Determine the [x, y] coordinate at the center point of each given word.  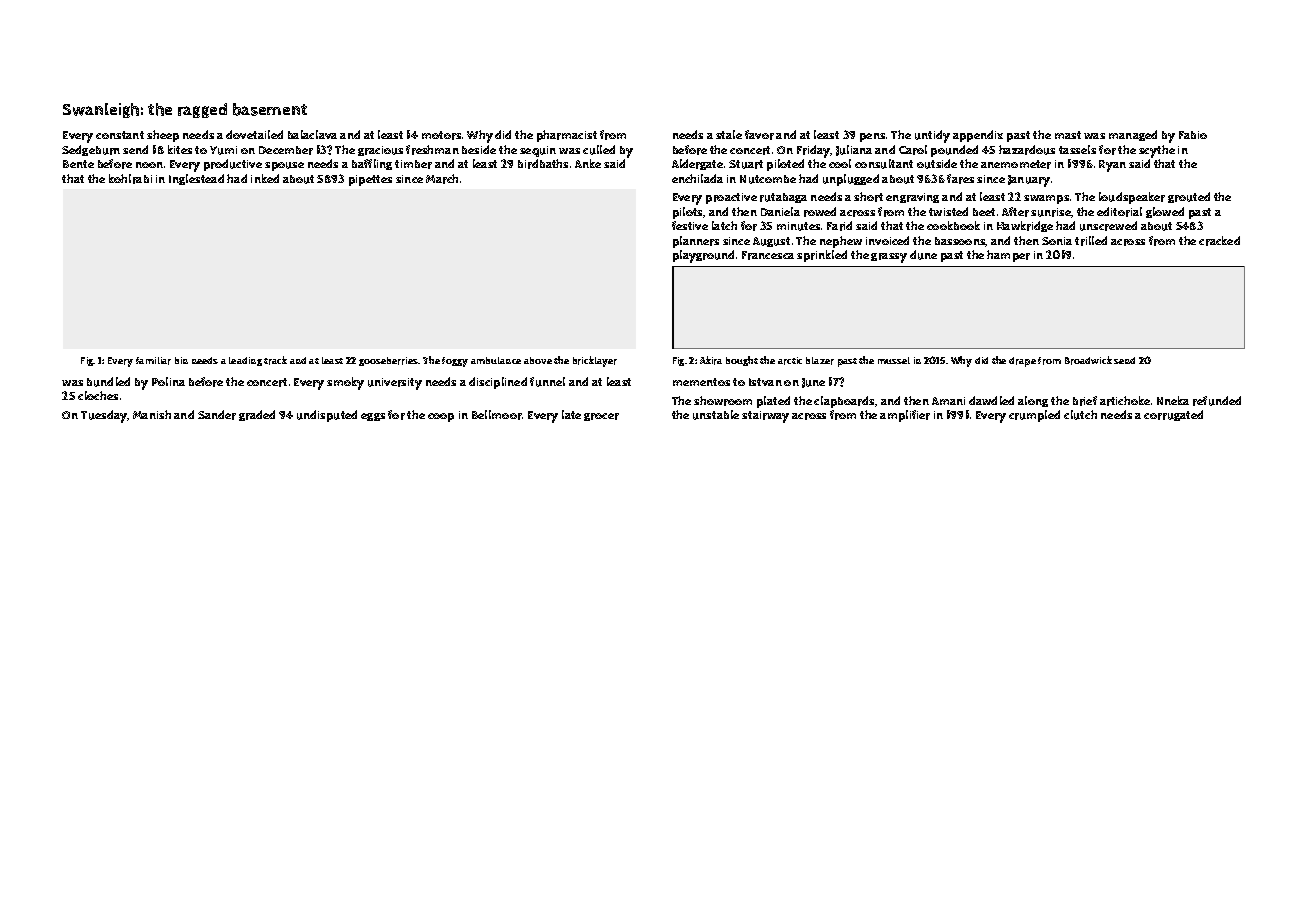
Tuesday [104, 416]
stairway [765, 417]
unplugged [851, 180]
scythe [1157, 151]
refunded [1217, 401]
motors [441, 135]
